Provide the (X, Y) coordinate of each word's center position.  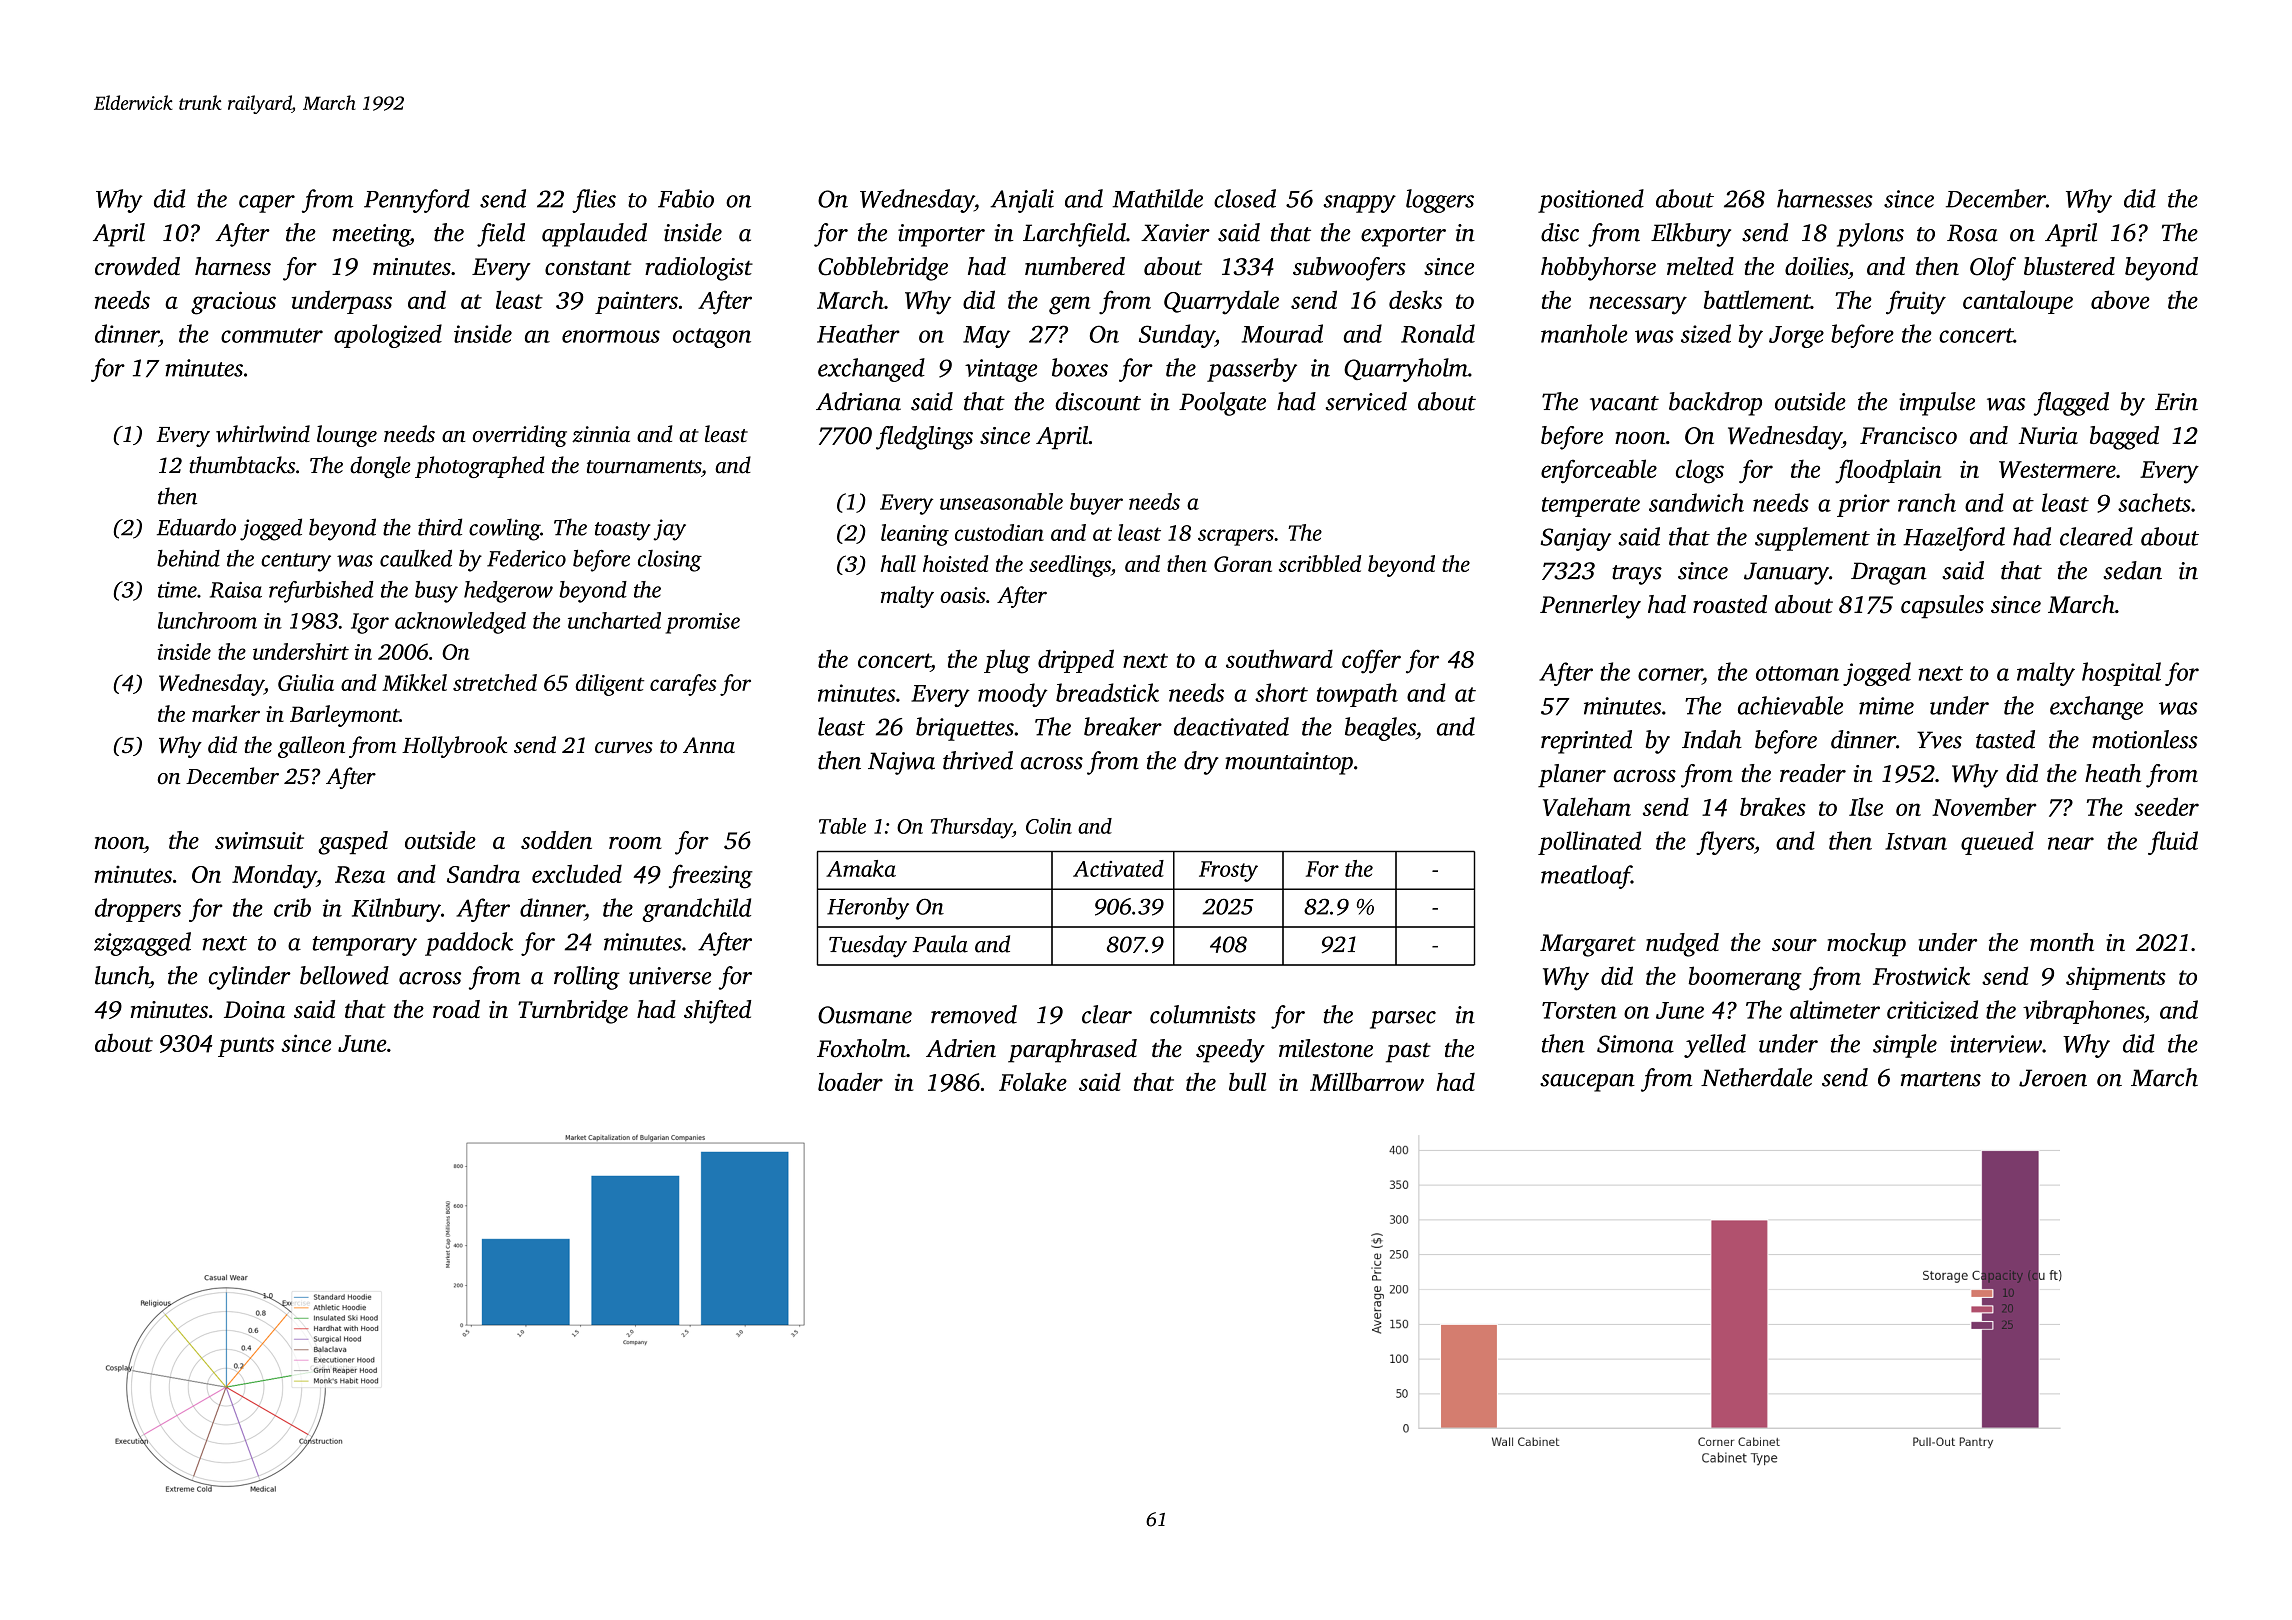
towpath (1357, 695)
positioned (1591, 201)
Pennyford (417, 201)
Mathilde (1157, 198)
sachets (2154, 502)
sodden (556, 840)
